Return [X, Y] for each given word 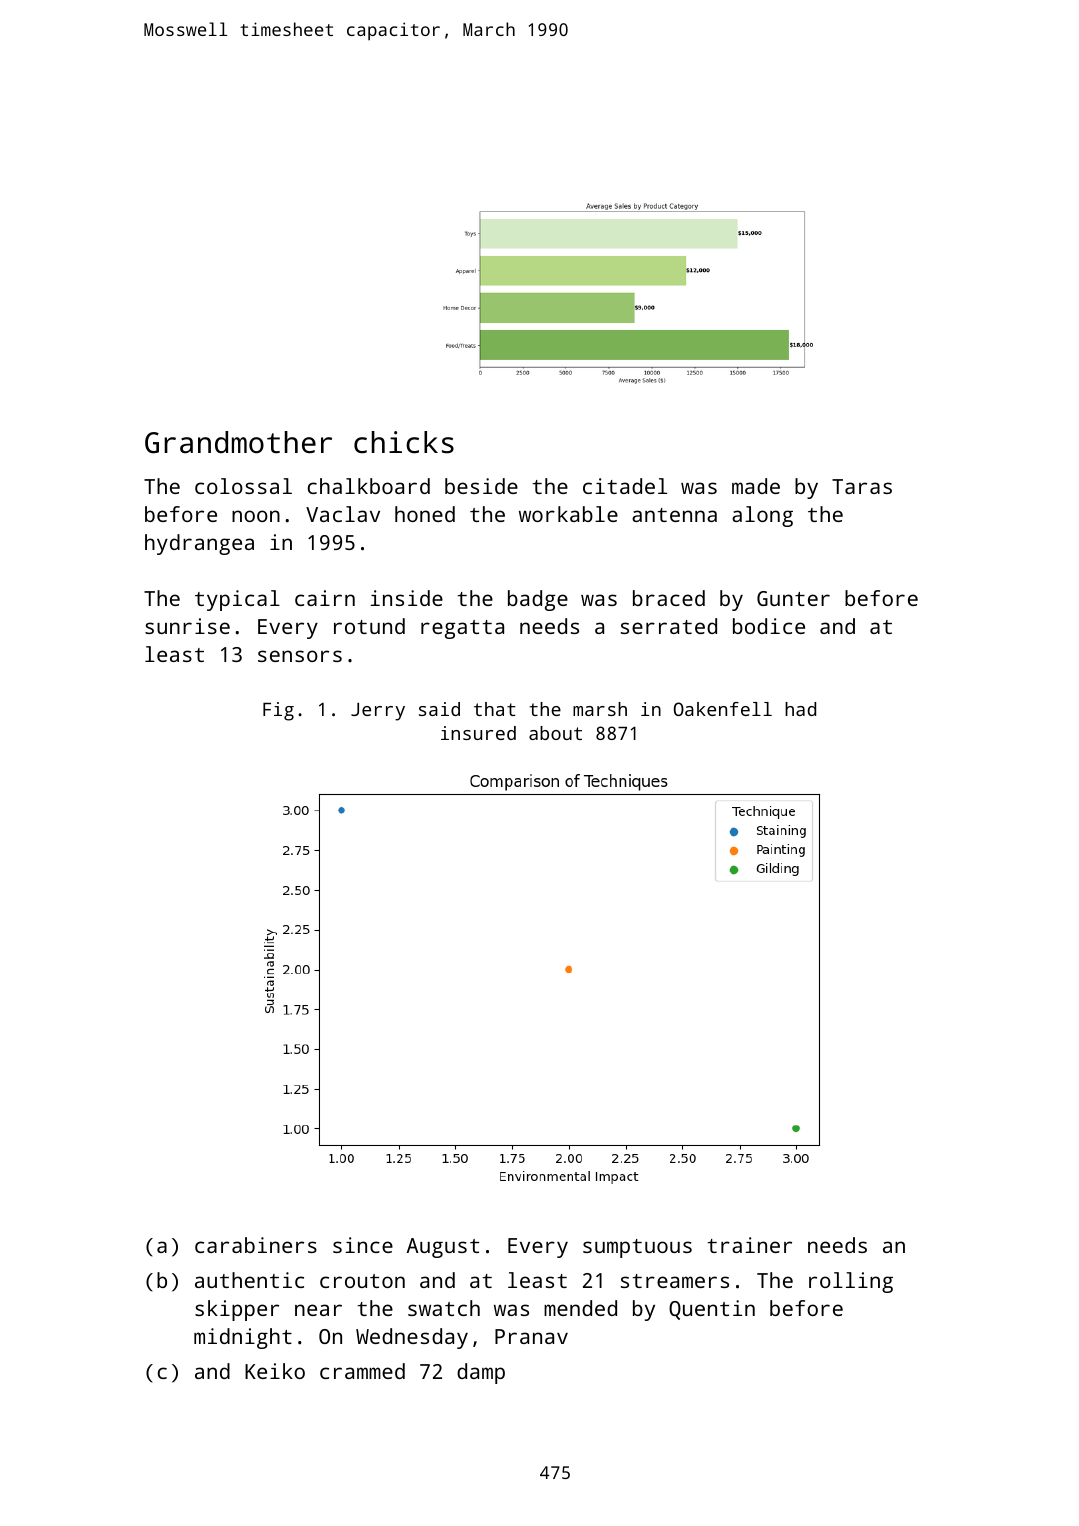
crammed [362, 1371]
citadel [625, 486]
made [756, 486]
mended [580, 1308]
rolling [851, 1282]
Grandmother [238, 442]
